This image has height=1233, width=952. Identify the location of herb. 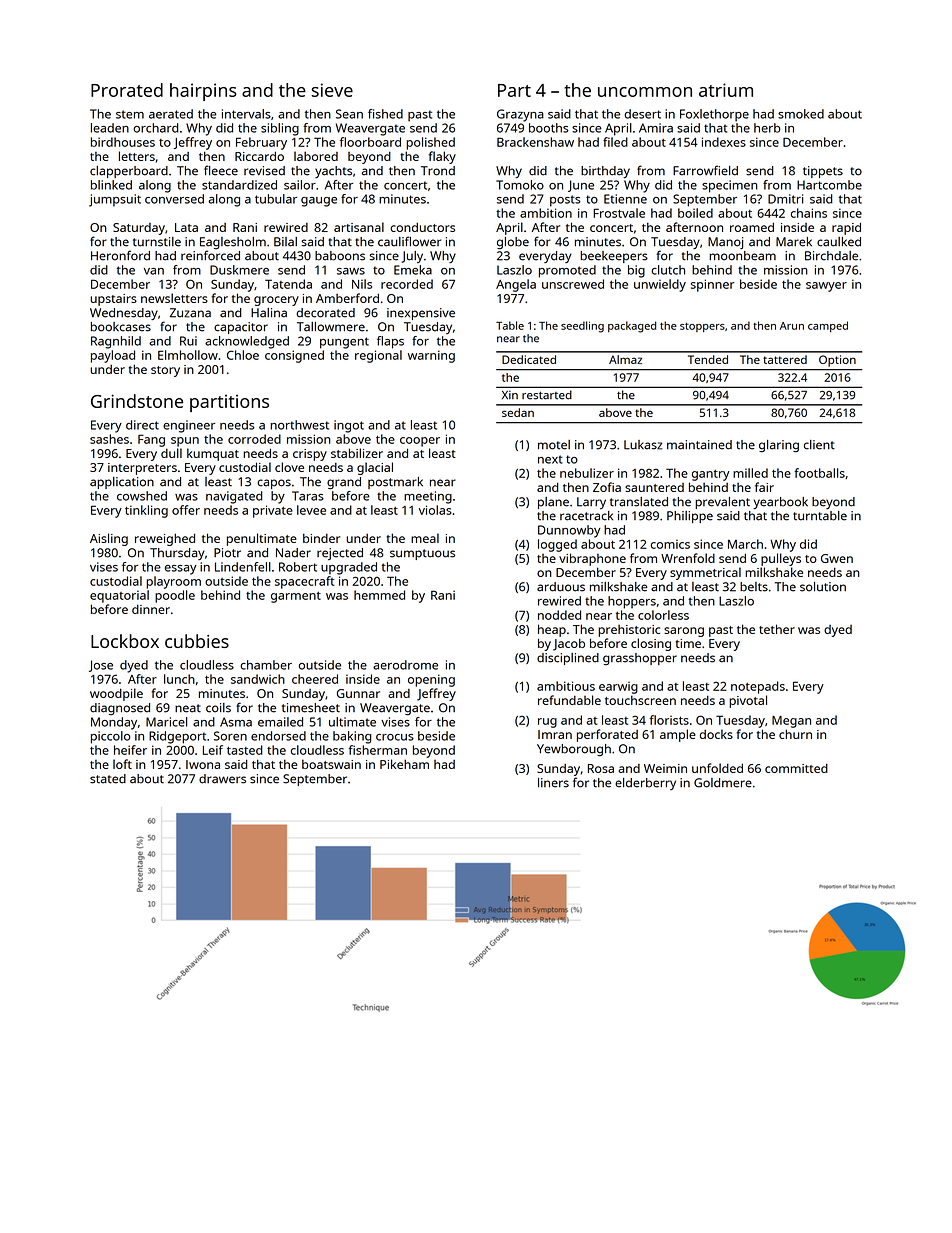
(767, 128).
